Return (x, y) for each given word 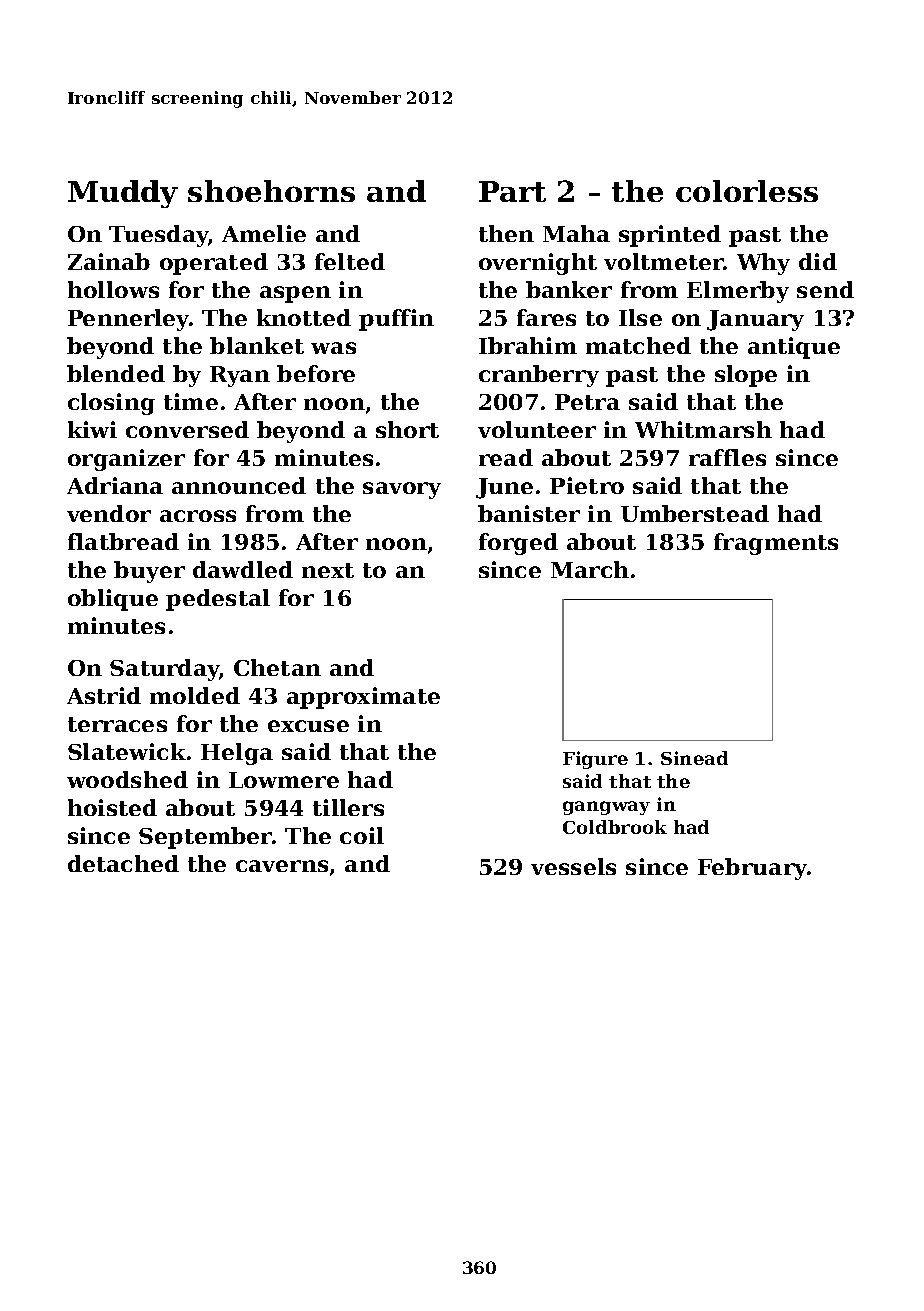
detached (123, 863)
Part (512, 191)
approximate (363, 698)
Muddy (123, 194)
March (590, 569)
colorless (747, 191)
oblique (113, 600)
